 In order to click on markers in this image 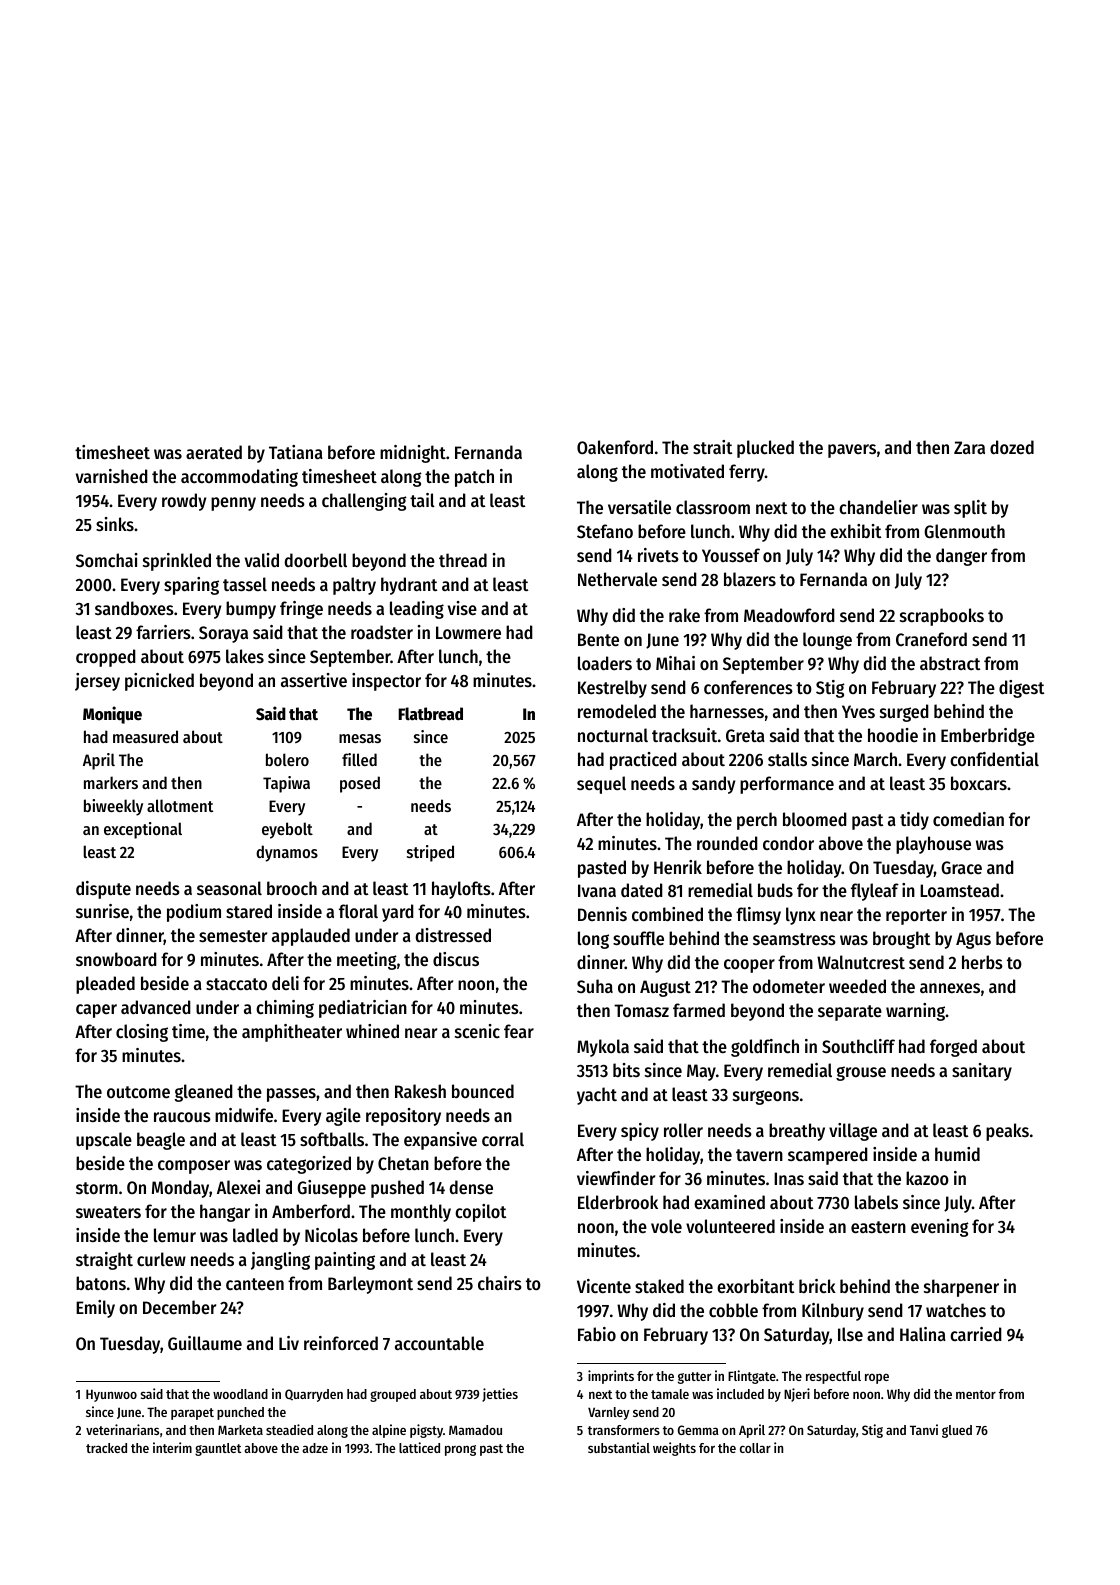, I will do `click(111, 782)`.
